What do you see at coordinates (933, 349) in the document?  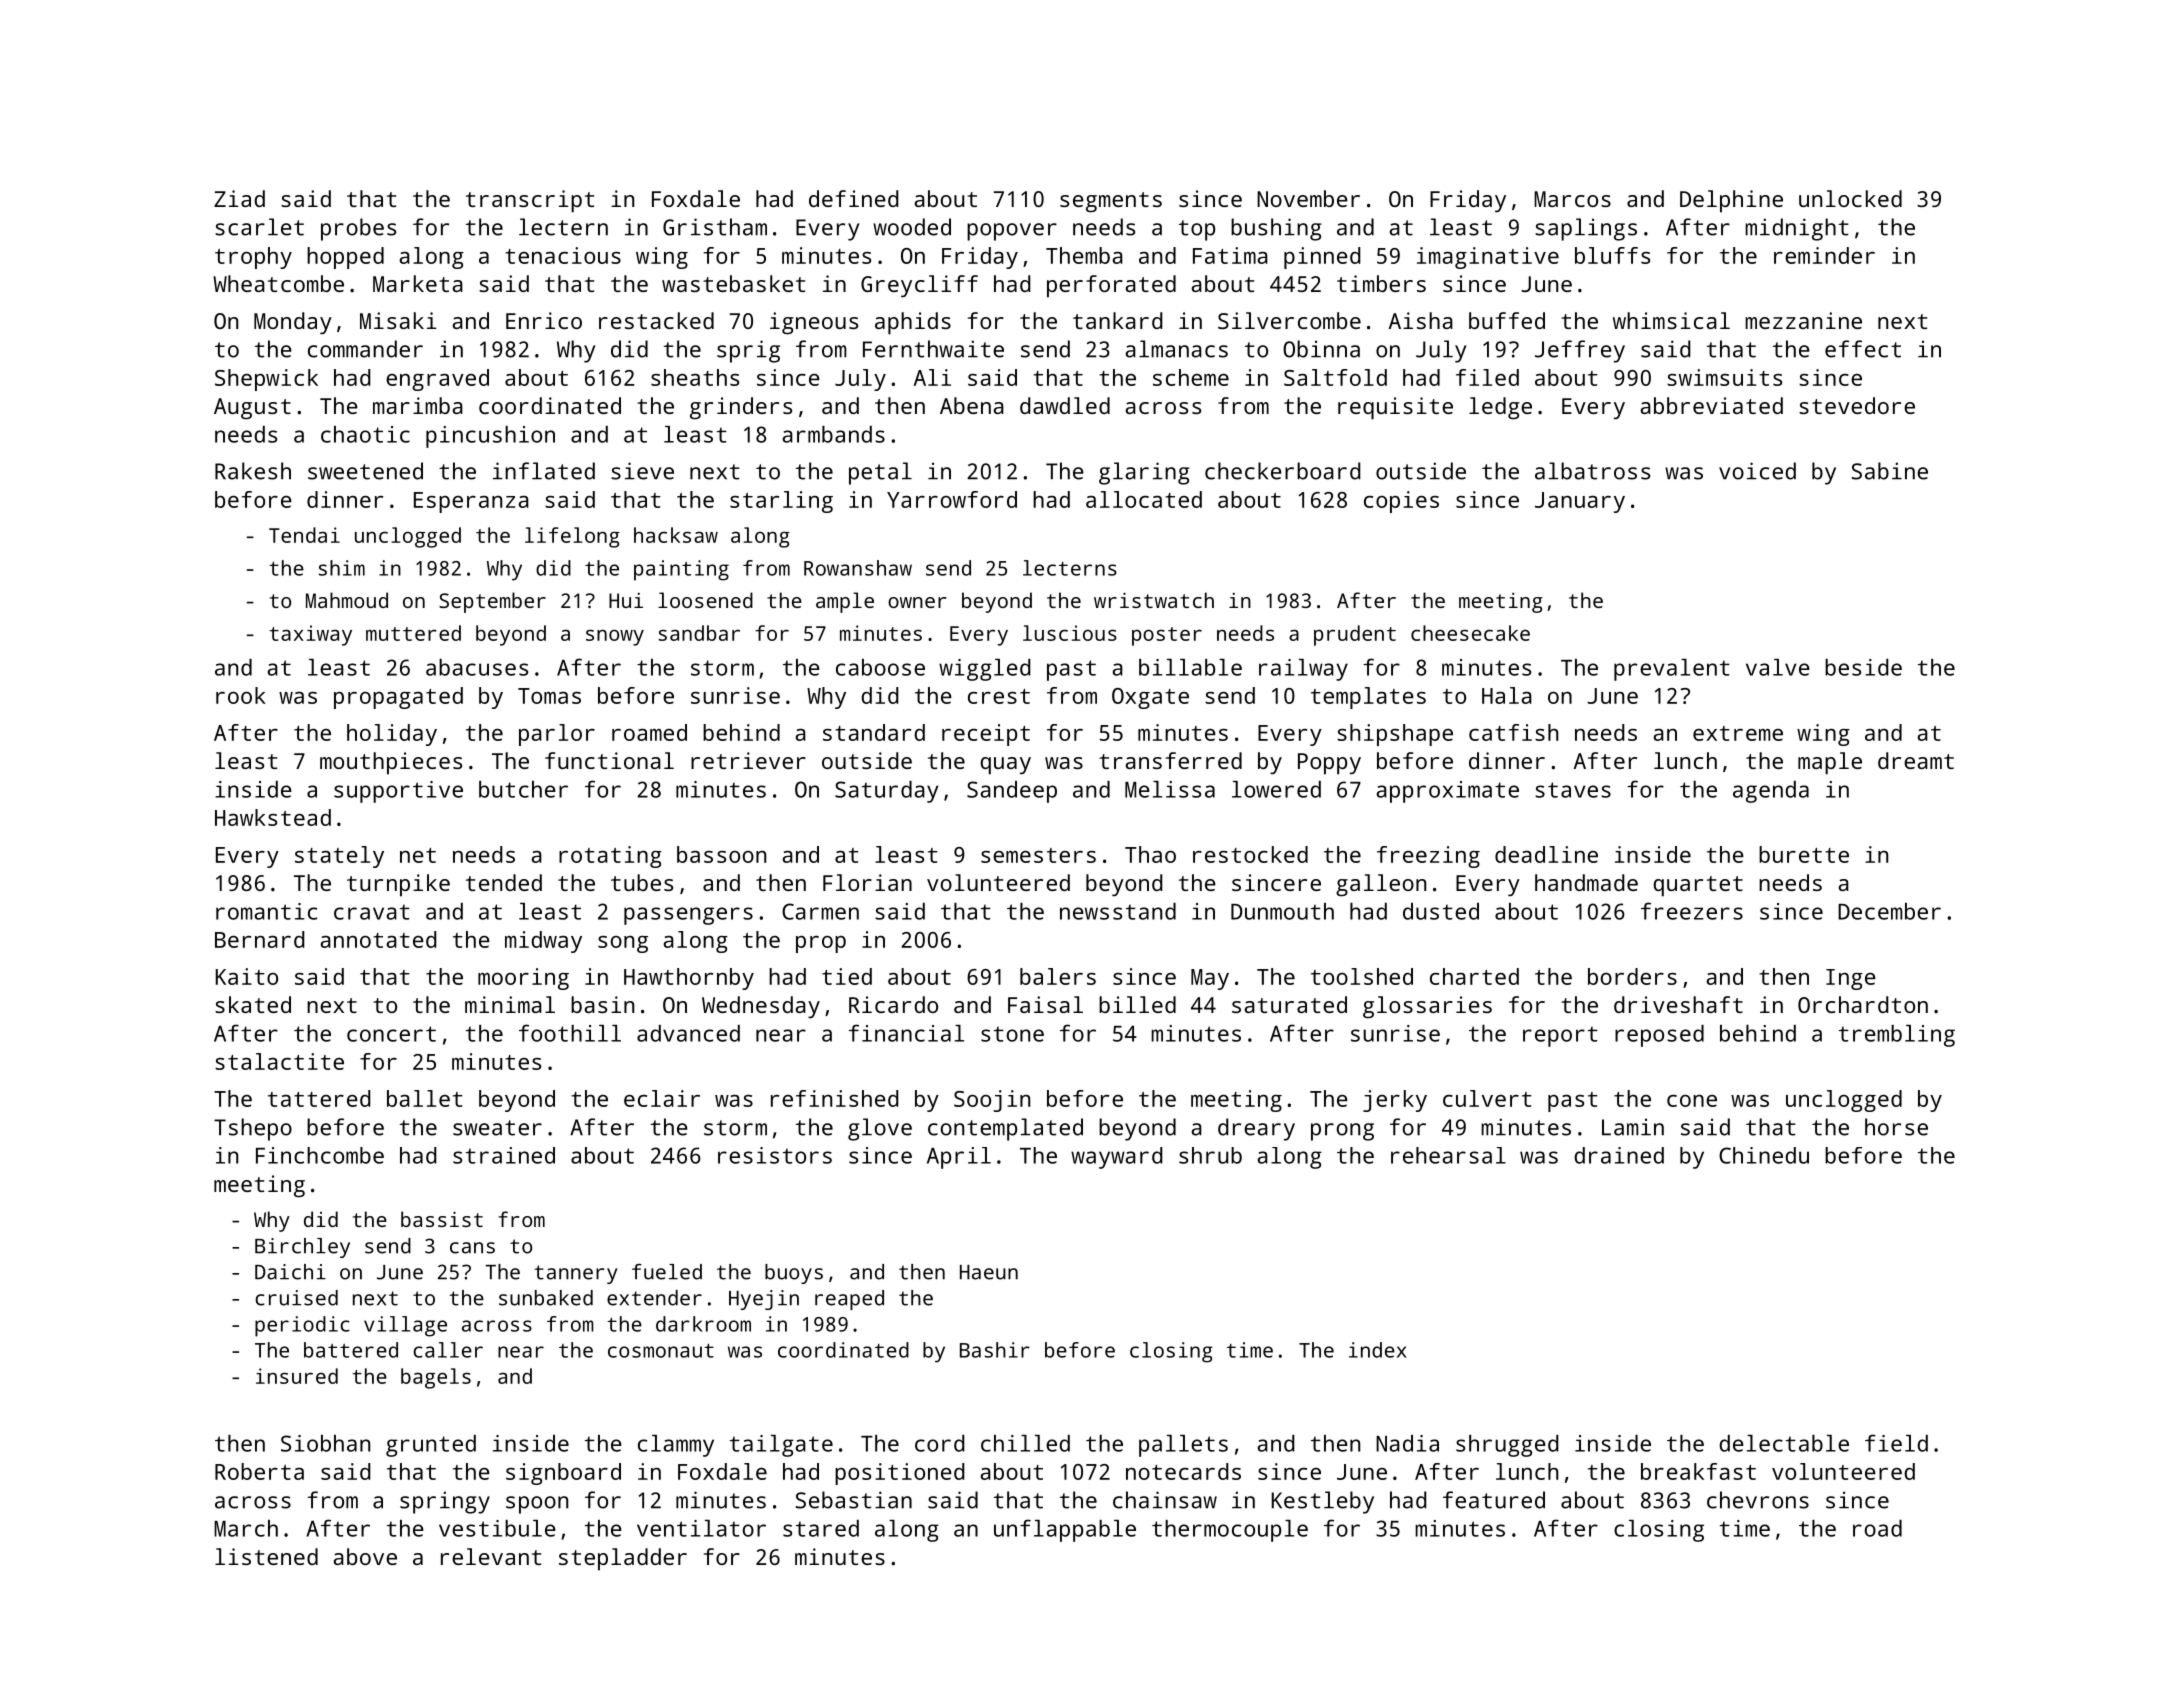 I see `Fernthwaite` at bounding box center [933, 349].
